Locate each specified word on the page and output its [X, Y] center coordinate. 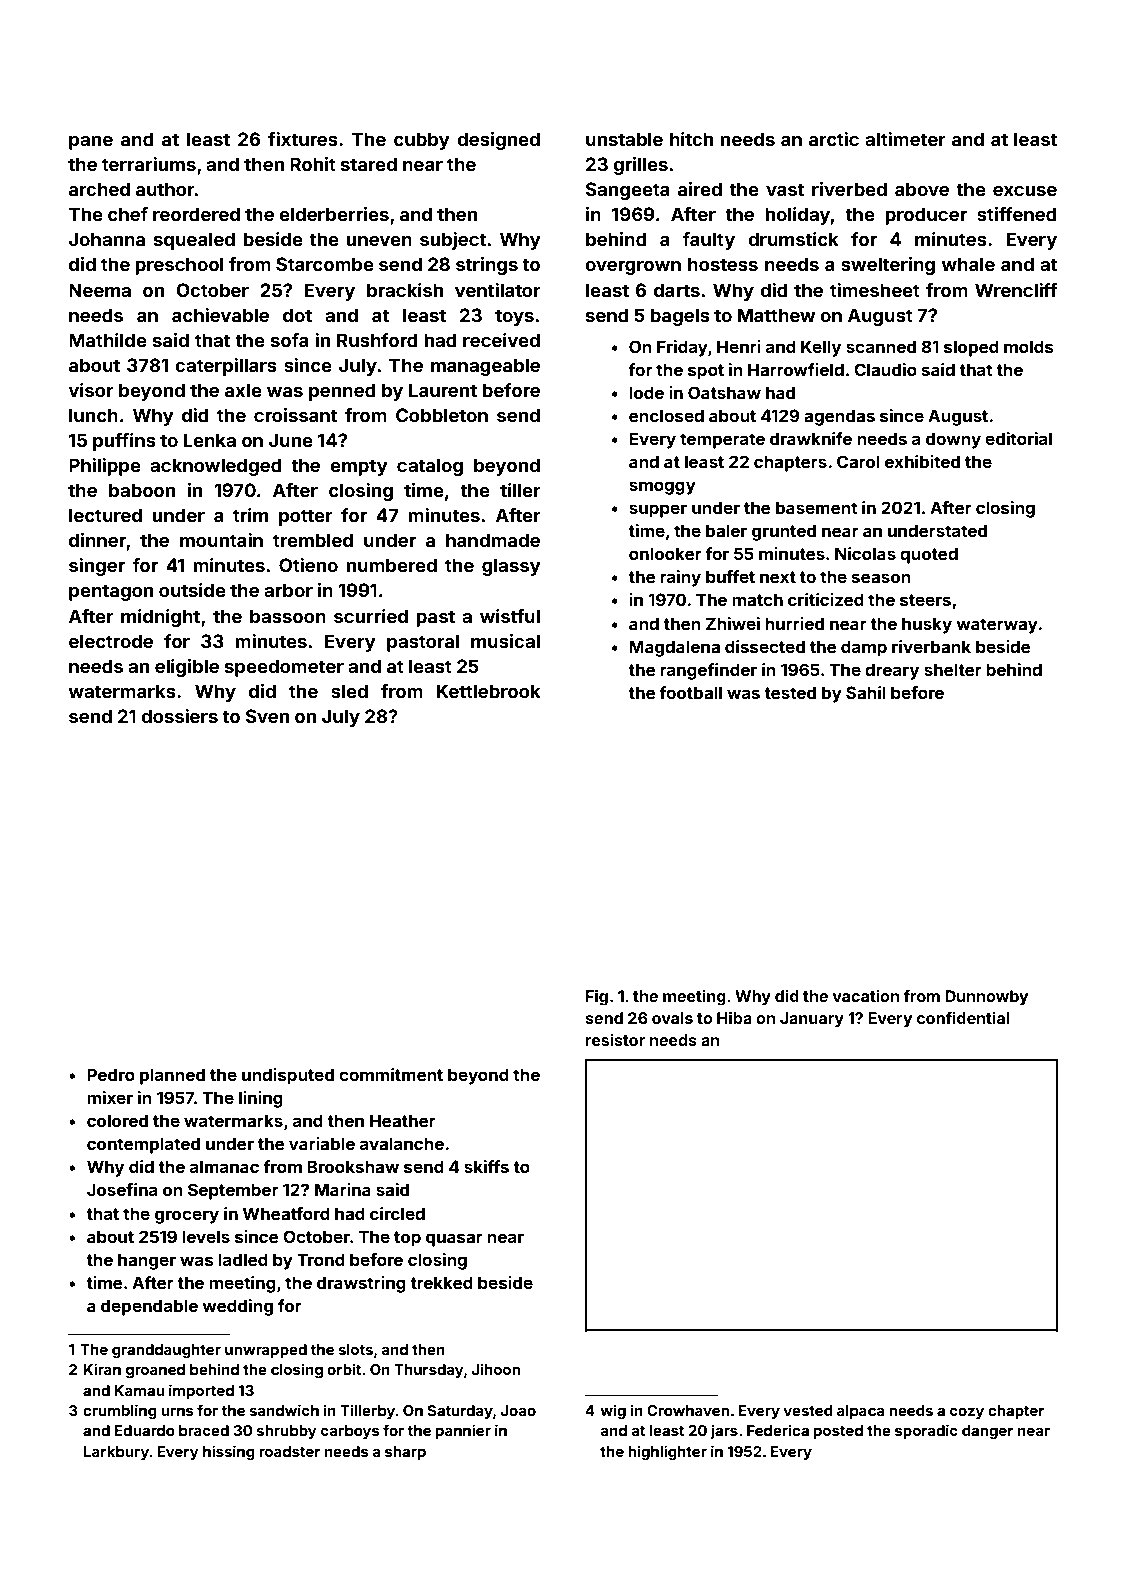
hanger [147, 1261]
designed [498, 141]
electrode [111, 641]
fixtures [303, 139]
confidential [963, 1018]
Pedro [111, 1074]
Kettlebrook [489, 691]
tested [790, 692]
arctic [834, 139]
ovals [672, 1018]
